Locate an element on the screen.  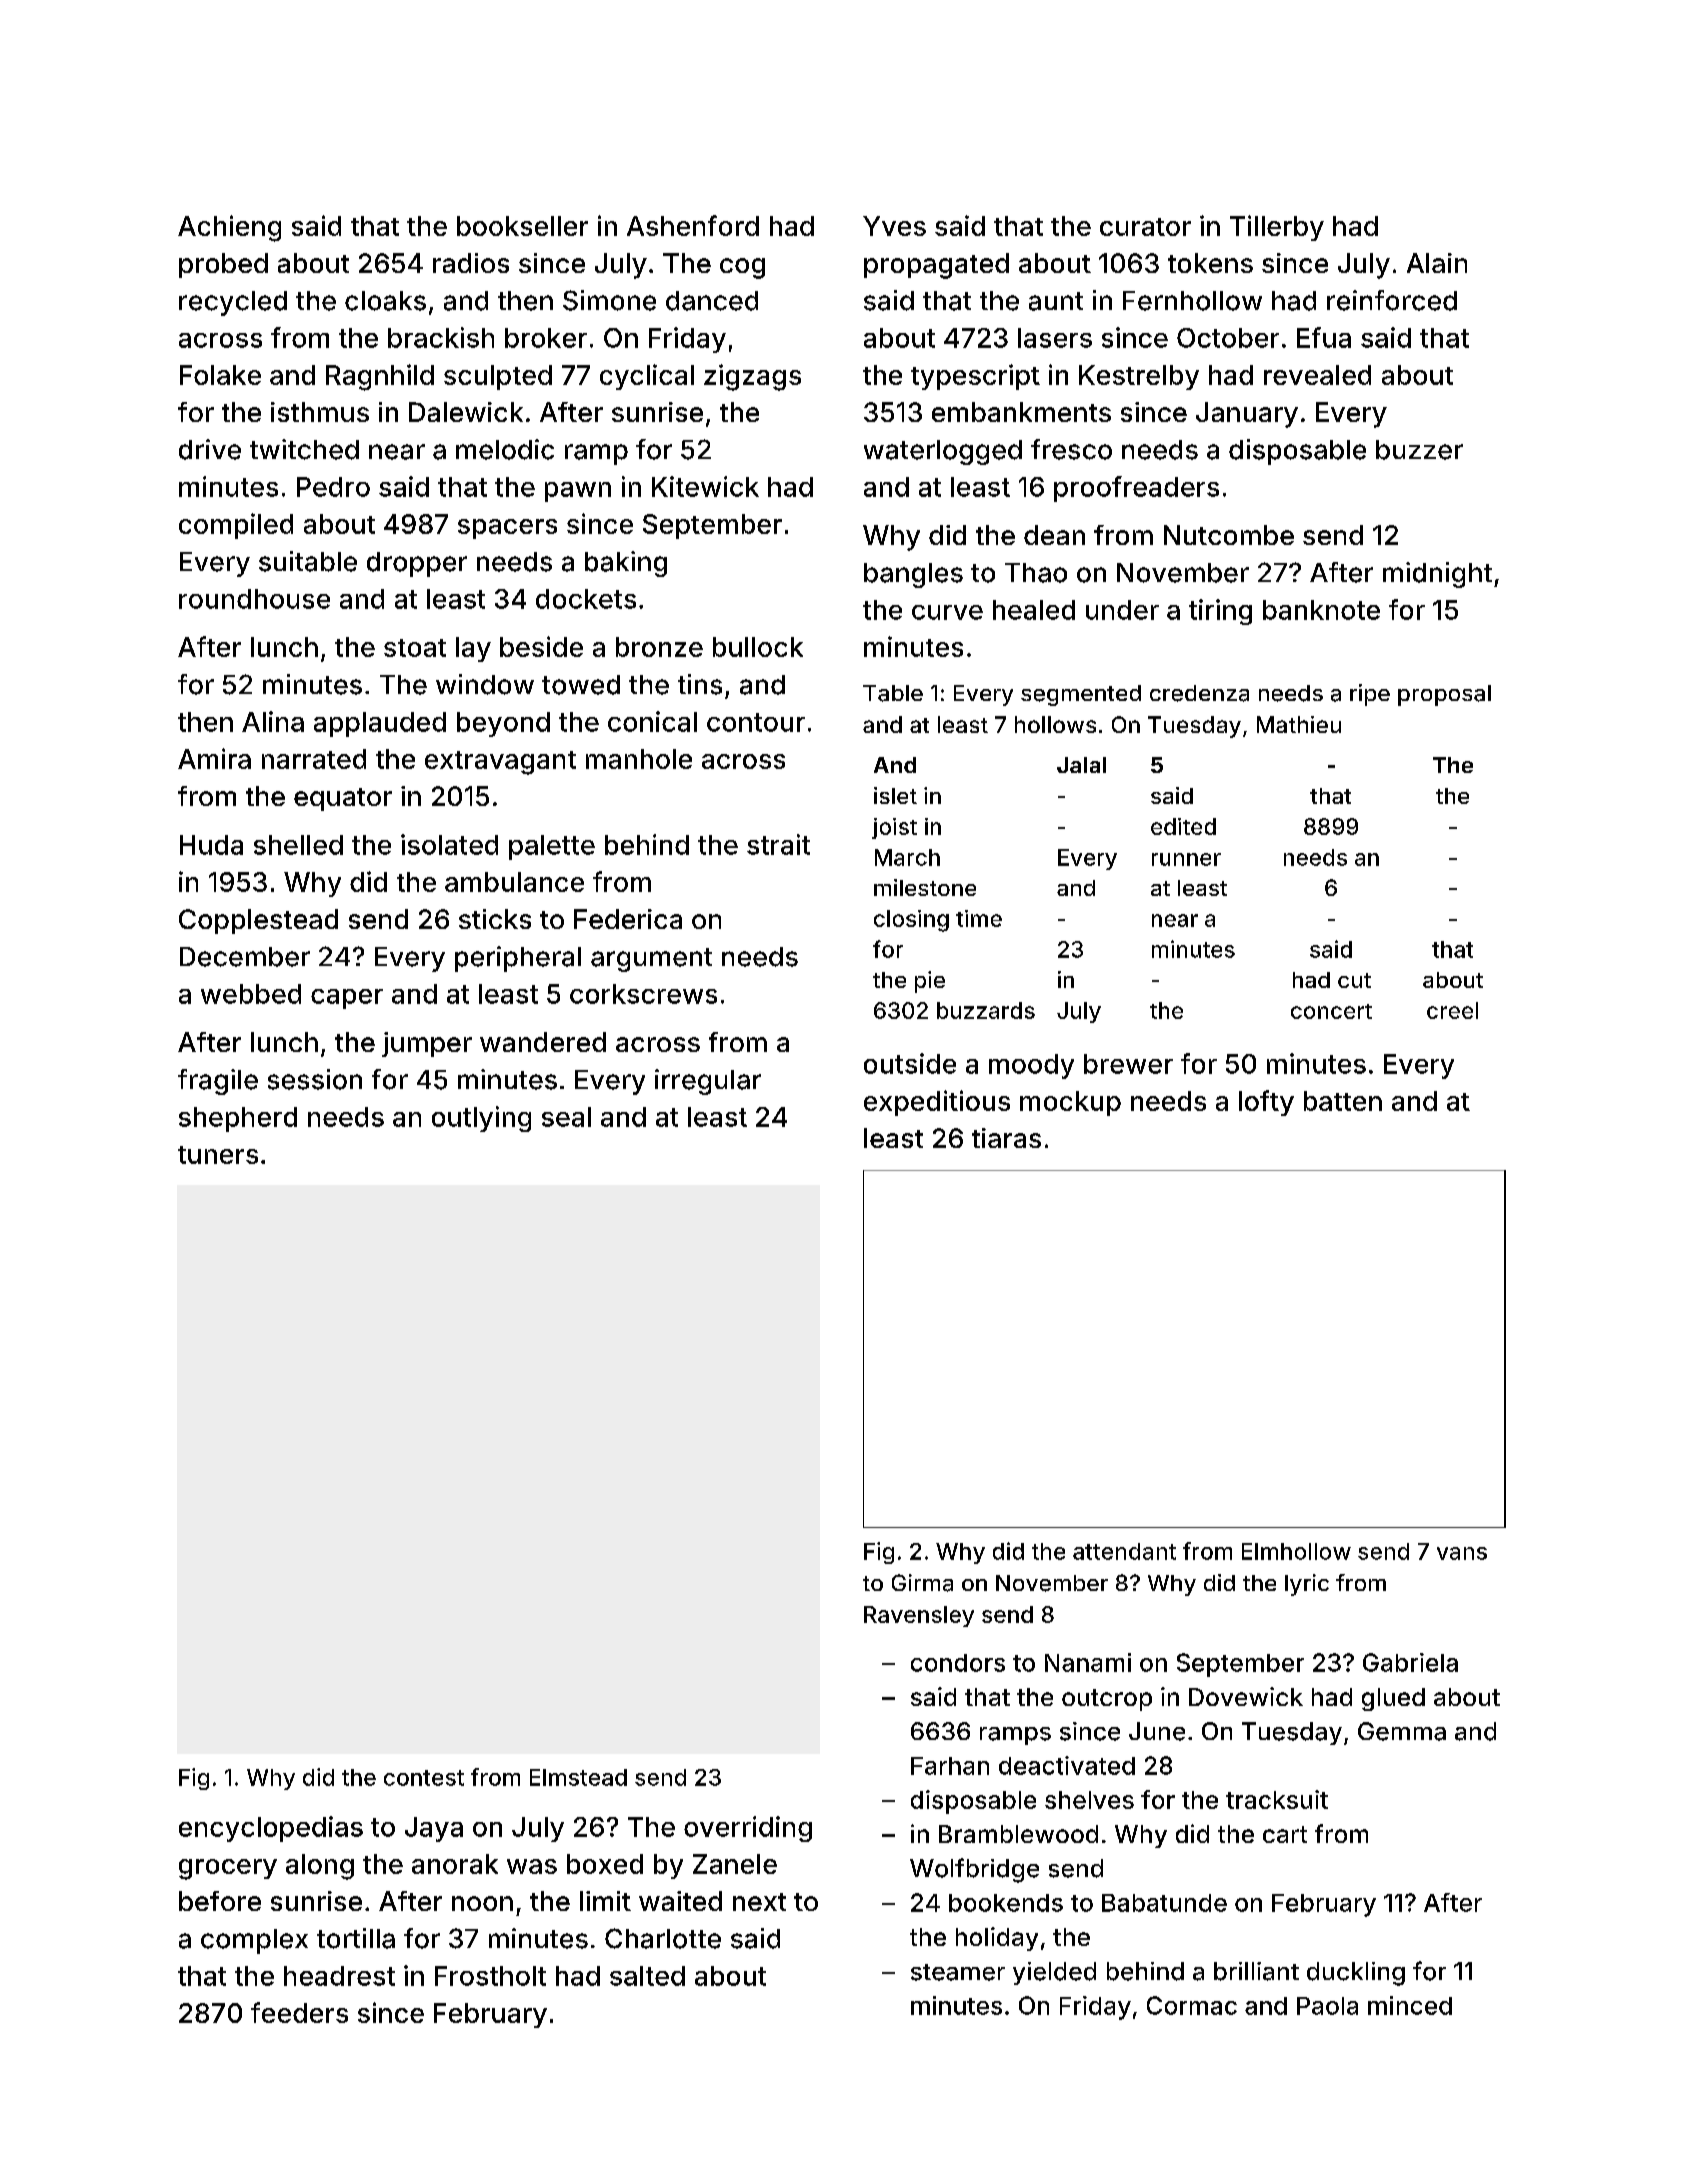
tuners is located at coordinates (218, 1155).
